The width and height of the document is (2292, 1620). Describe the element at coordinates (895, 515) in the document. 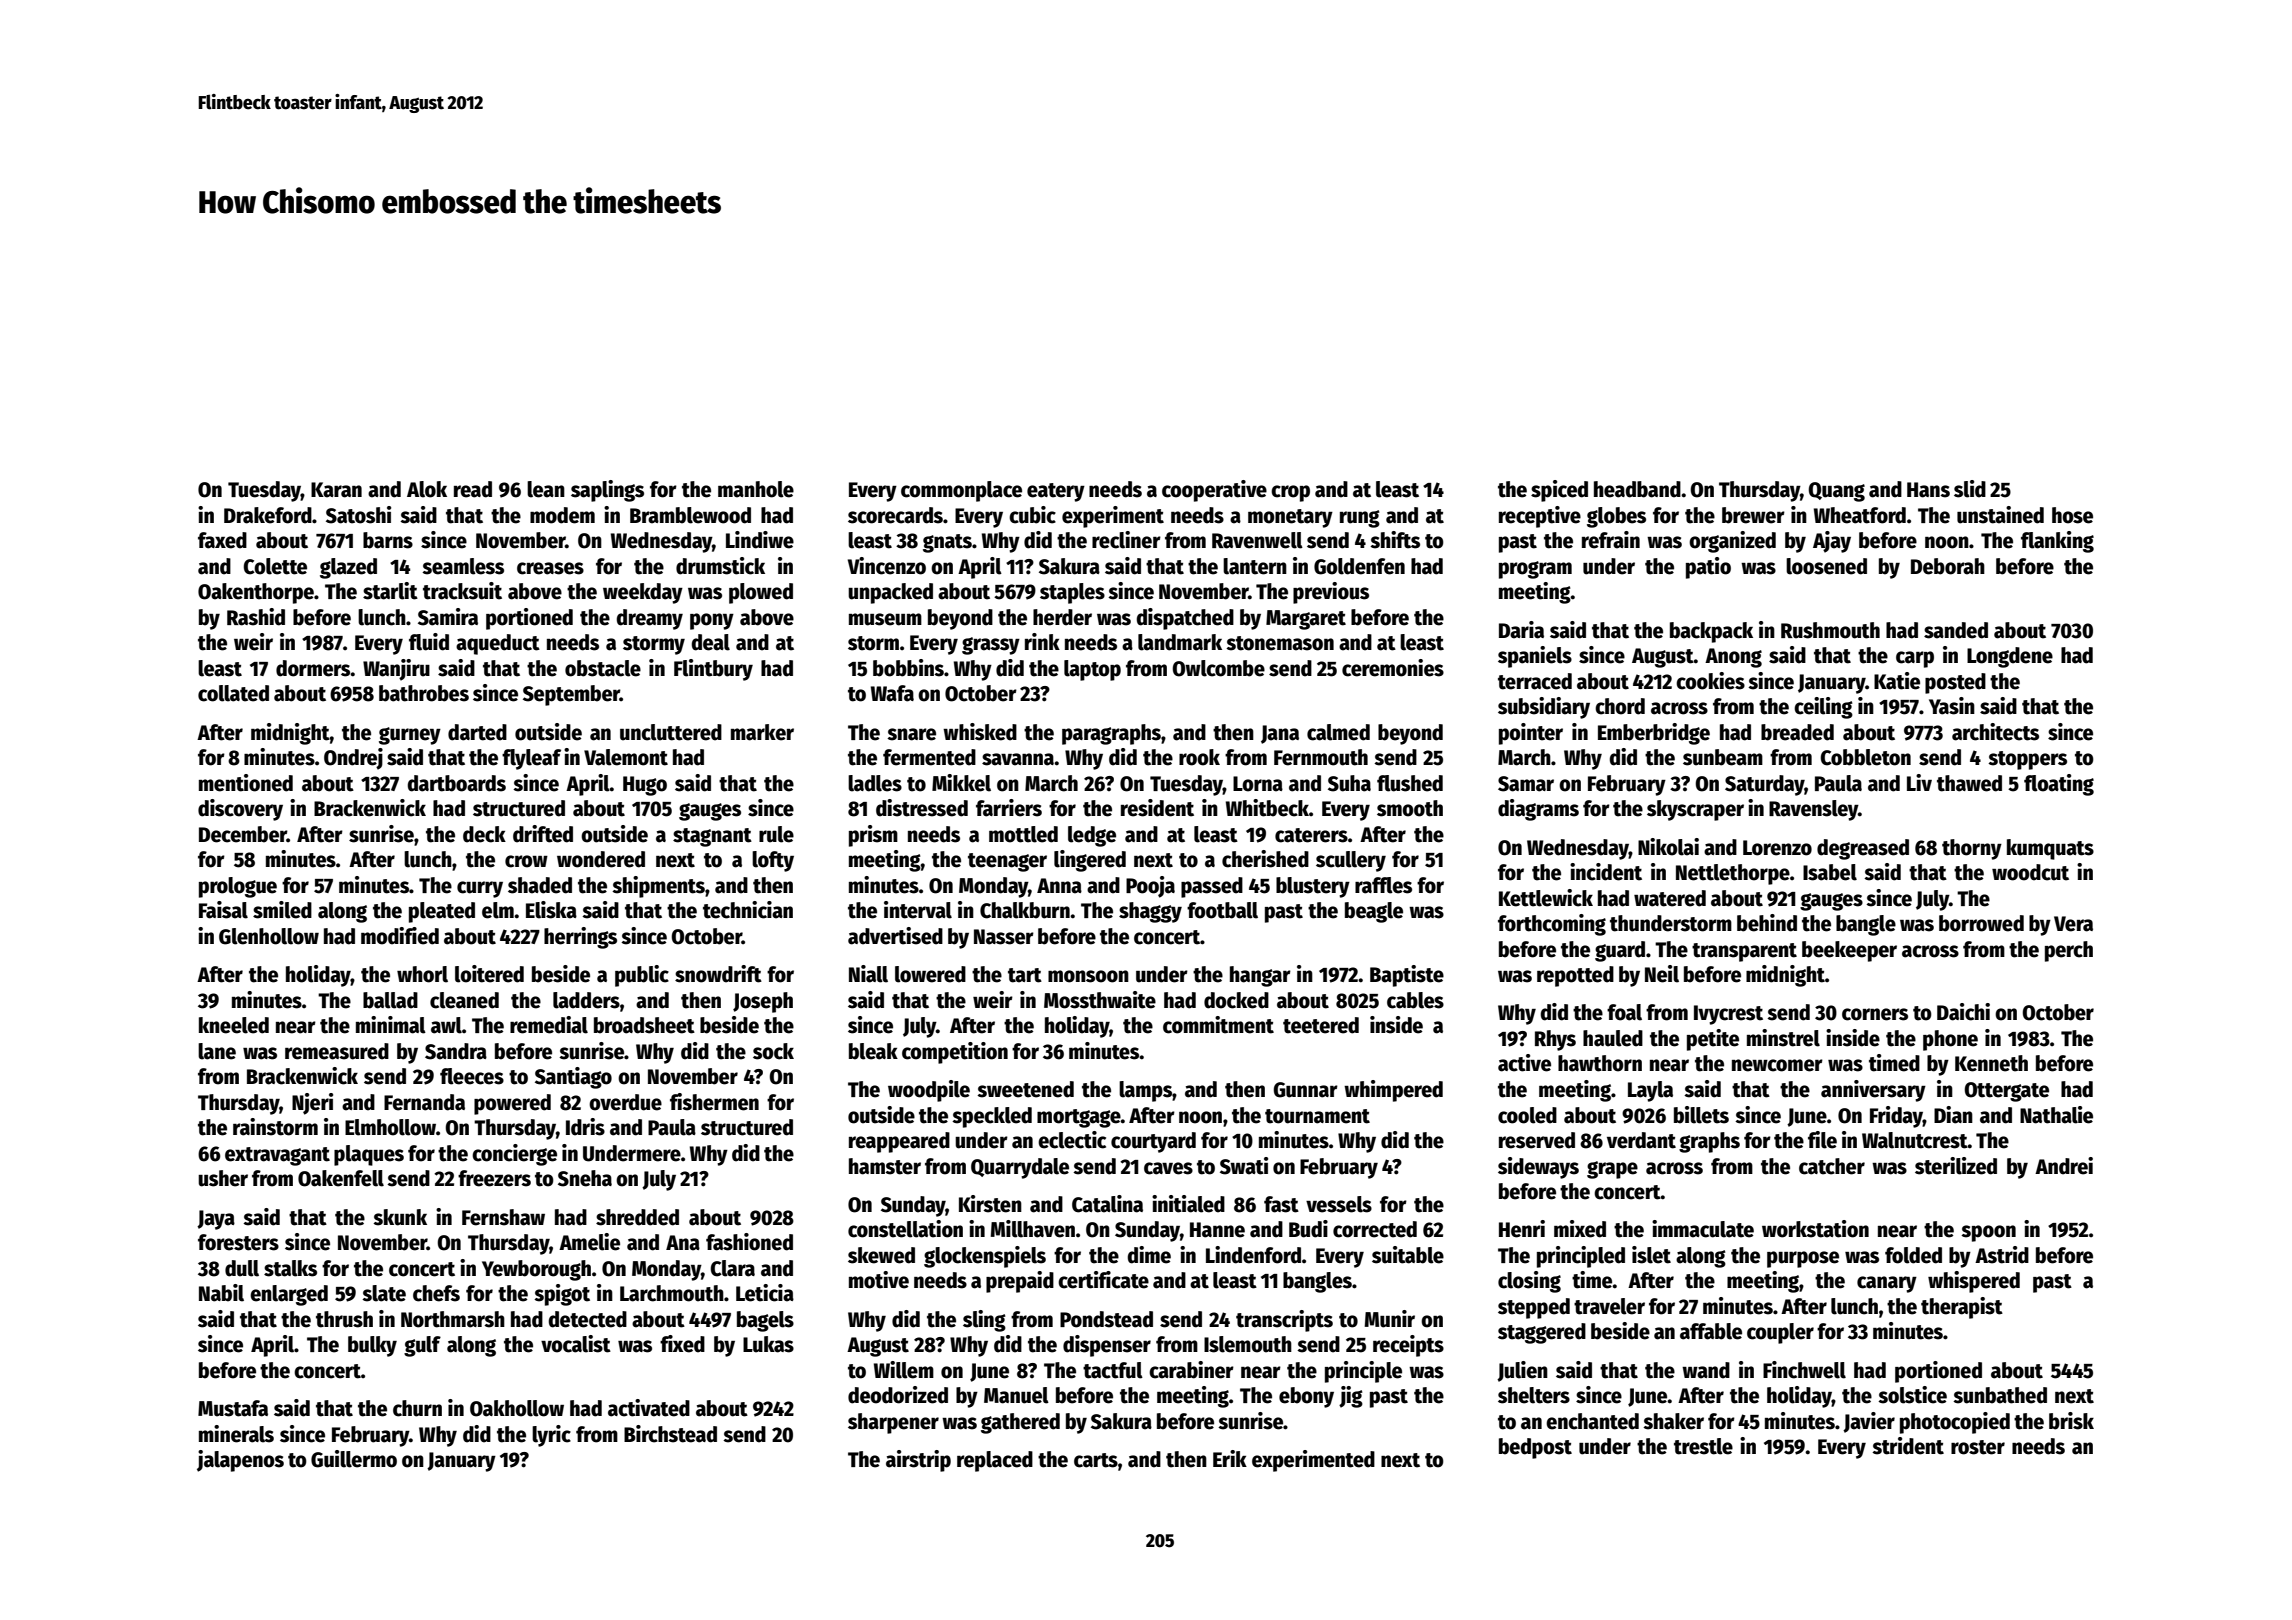

I see `scorecards` at that location.
